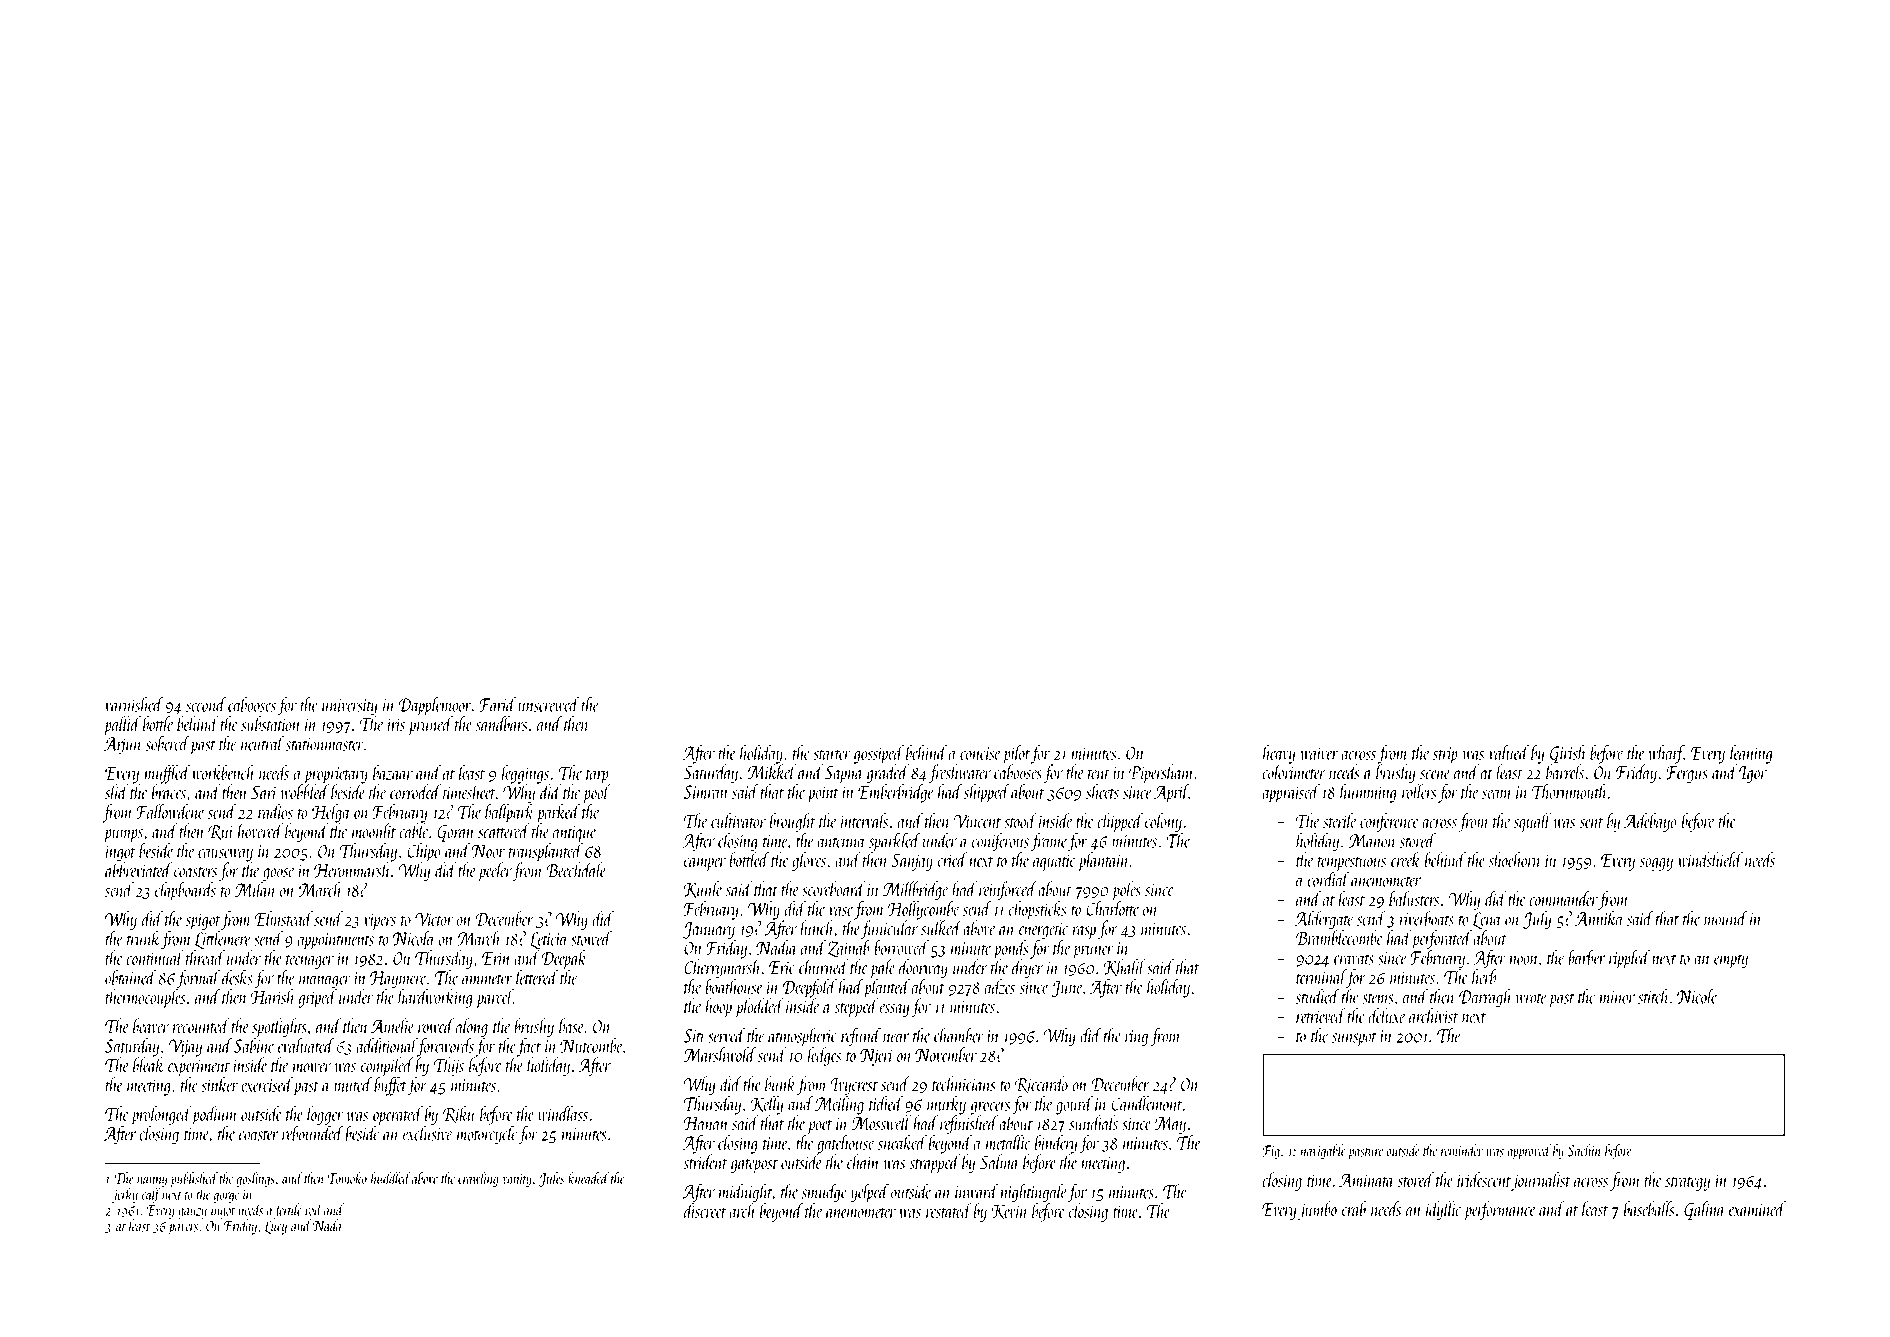 The image size is (1890, 1337). I want to click on Lucy, so click(276, 1227).
